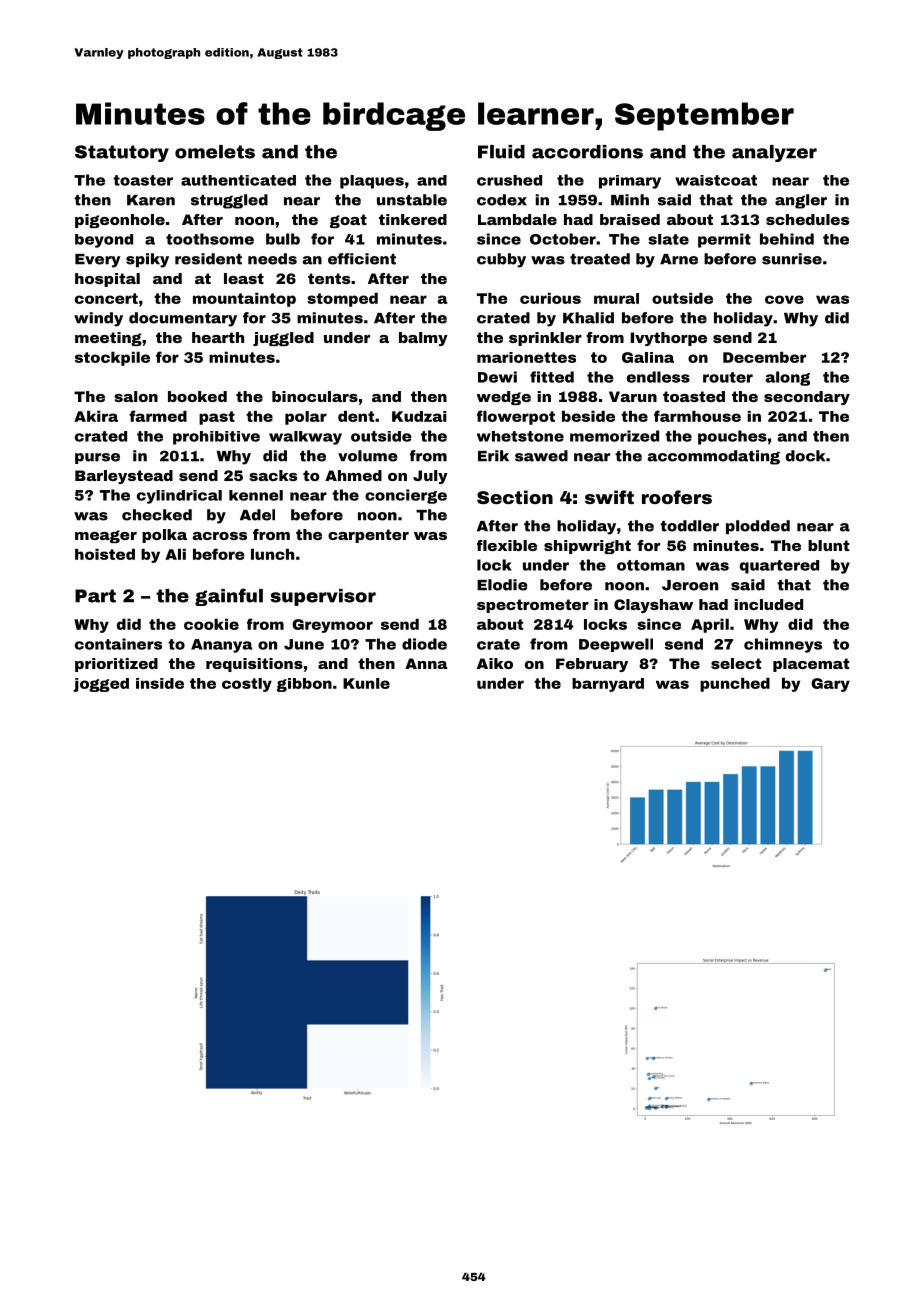 Image resolution: width=924 pixels, height=1308 pixels. I want to click on sawed, so click(541, 456).
